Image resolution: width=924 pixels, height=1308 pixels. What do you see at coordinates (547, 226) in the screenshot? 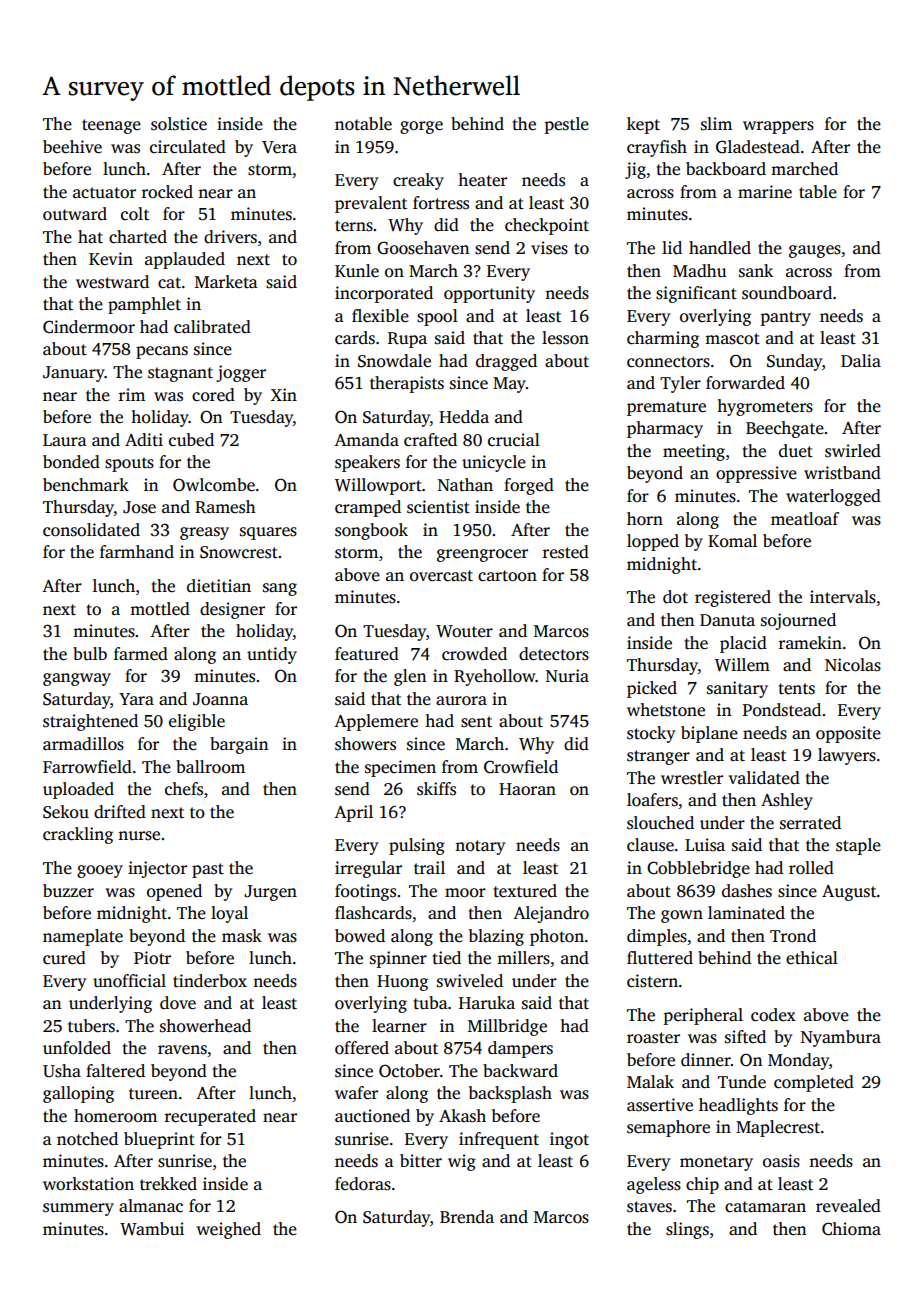
I see `checkpoint` at bounding box center [547, 226].
